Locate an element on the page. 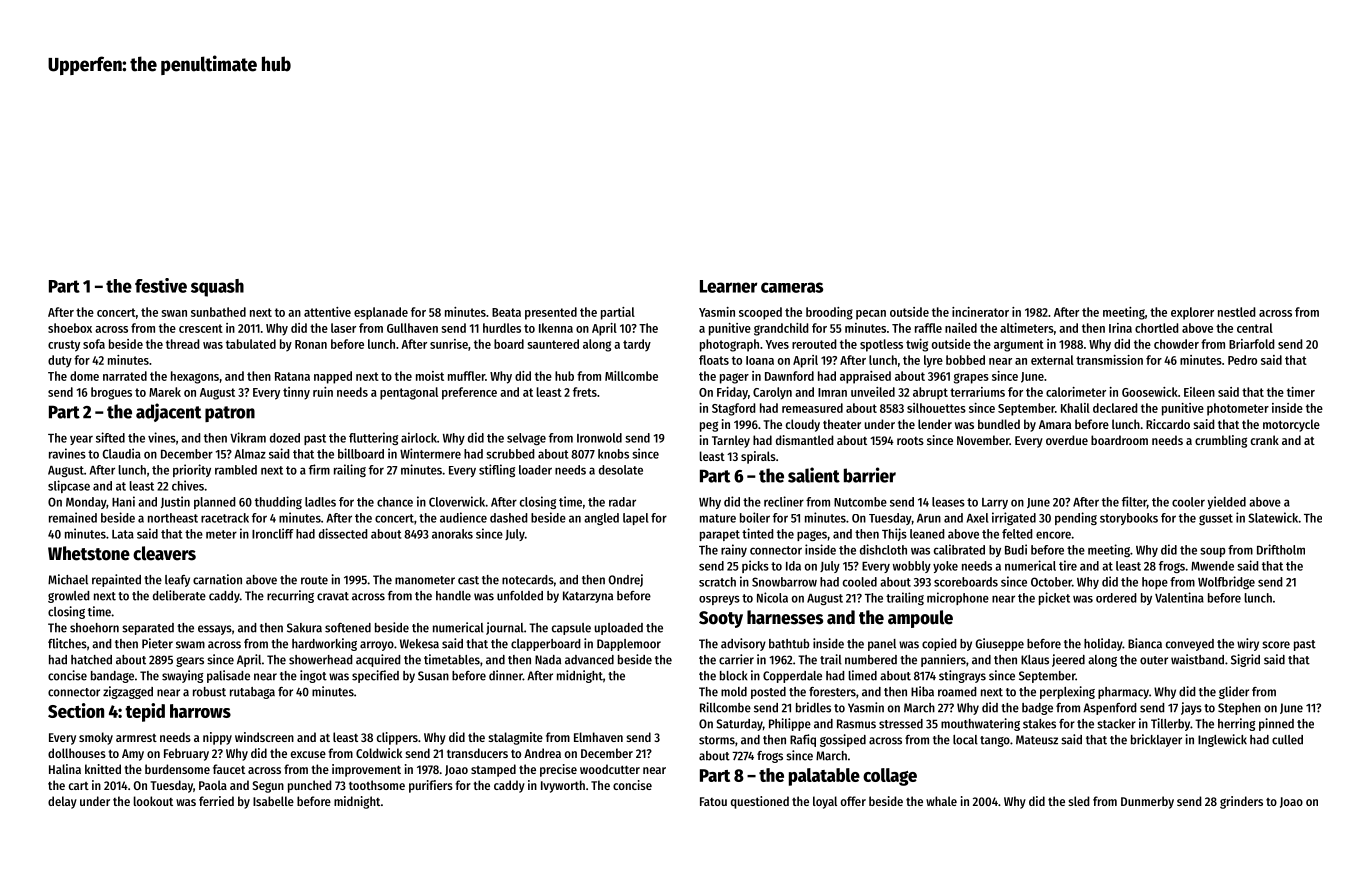 This image has width=1372, height=887. narrated is located at coordinates (125, 376).
